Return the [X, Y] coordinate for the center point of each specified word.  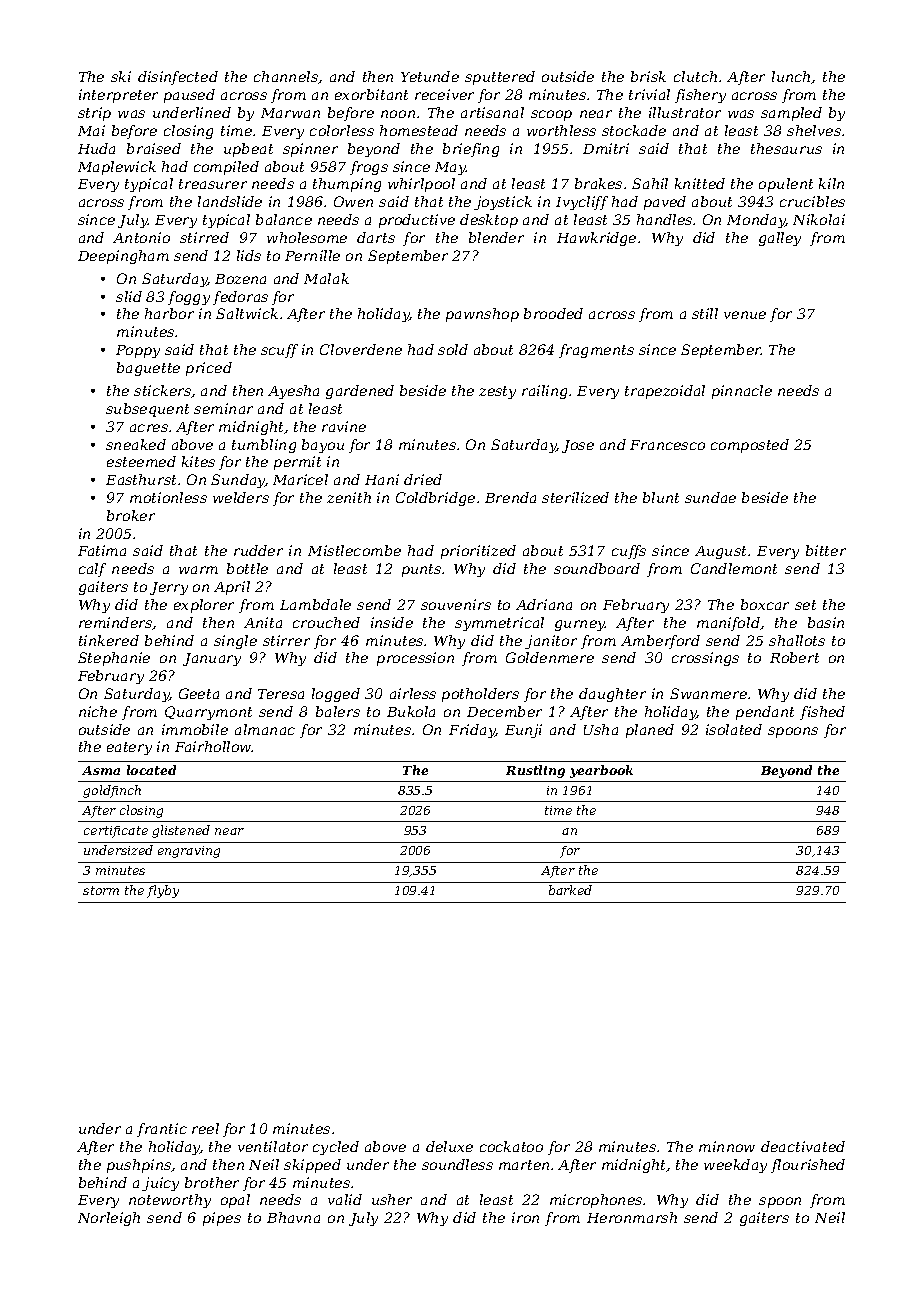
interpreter [118, 96]
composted [750, 446]
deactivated [803, 1146]
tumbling [264, 446]
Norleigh [109, 1219]
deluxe [449, 1146]
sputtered [500, 78]
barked [570, 890]
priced [209, 369]
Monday [756, 221]
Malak [326, 278]
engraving [189, 852]
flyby [163, 891]
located [151, 770]
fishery [700, 96]
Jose [578, 446]
